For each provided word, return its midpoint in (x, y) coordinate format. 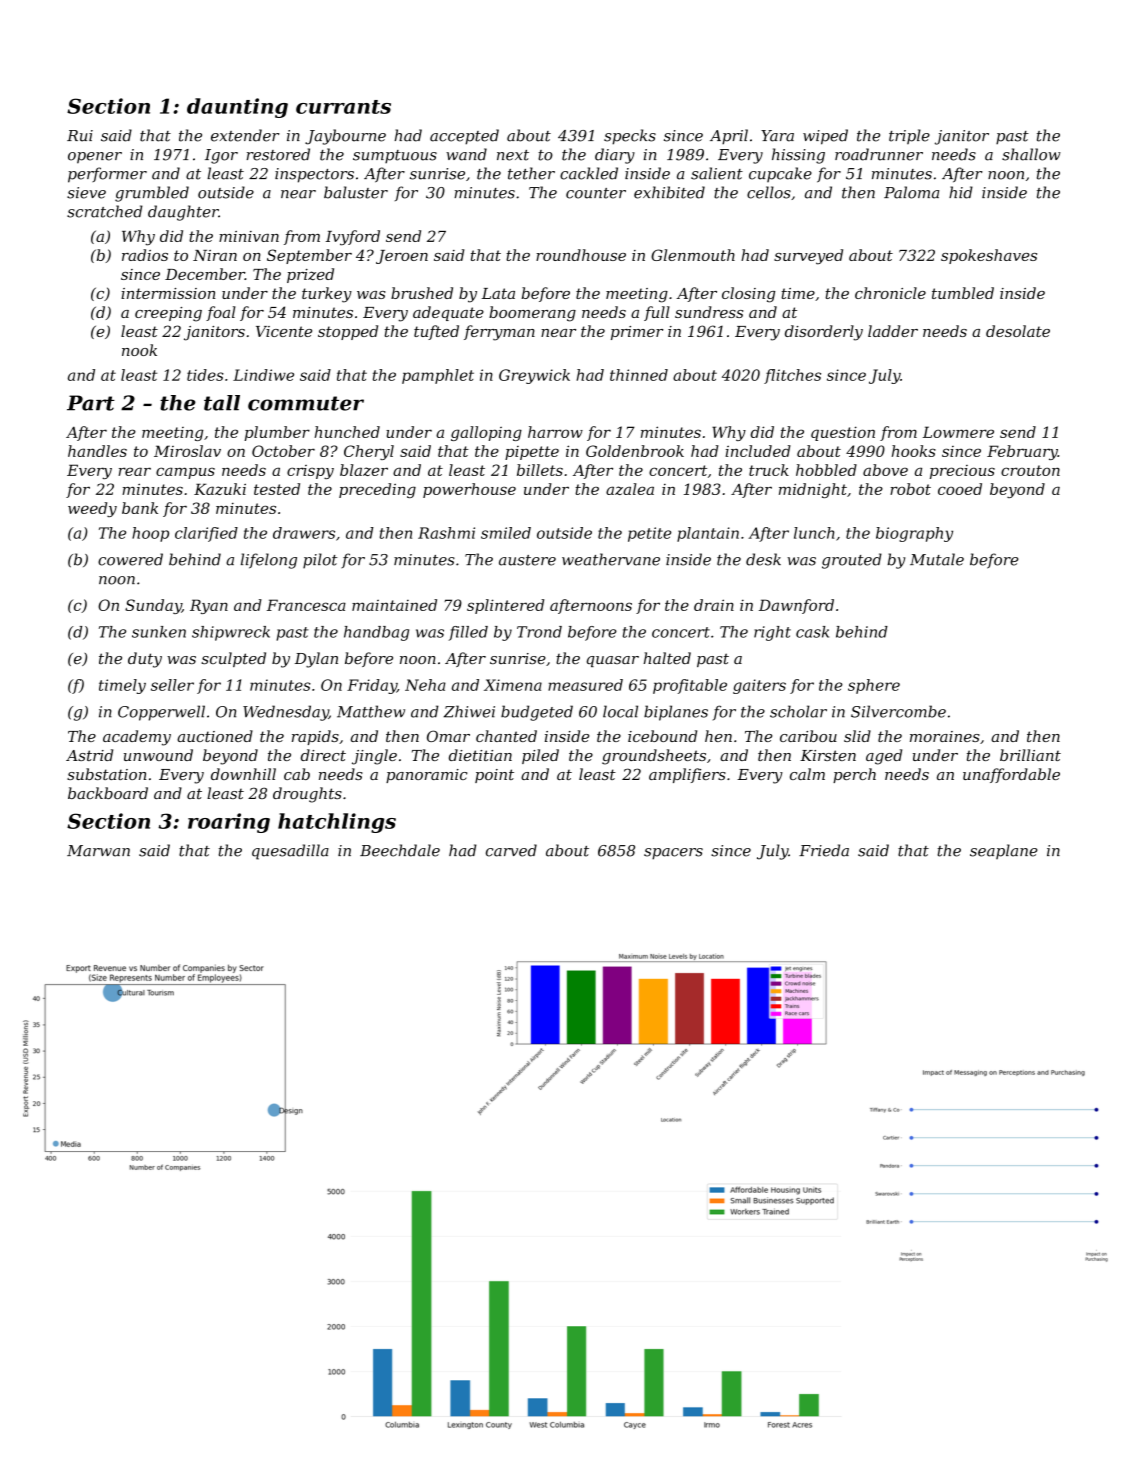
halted (667, 658)
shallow (1031, 154)
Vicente (284, 331)
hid (961, 192)
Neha (425, 685)
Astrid (89, 755)
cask (812, 632)
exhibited (669, 192)
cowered (130, 559)
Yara (777, 136)
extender (245, 135)
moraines (945, 736)
